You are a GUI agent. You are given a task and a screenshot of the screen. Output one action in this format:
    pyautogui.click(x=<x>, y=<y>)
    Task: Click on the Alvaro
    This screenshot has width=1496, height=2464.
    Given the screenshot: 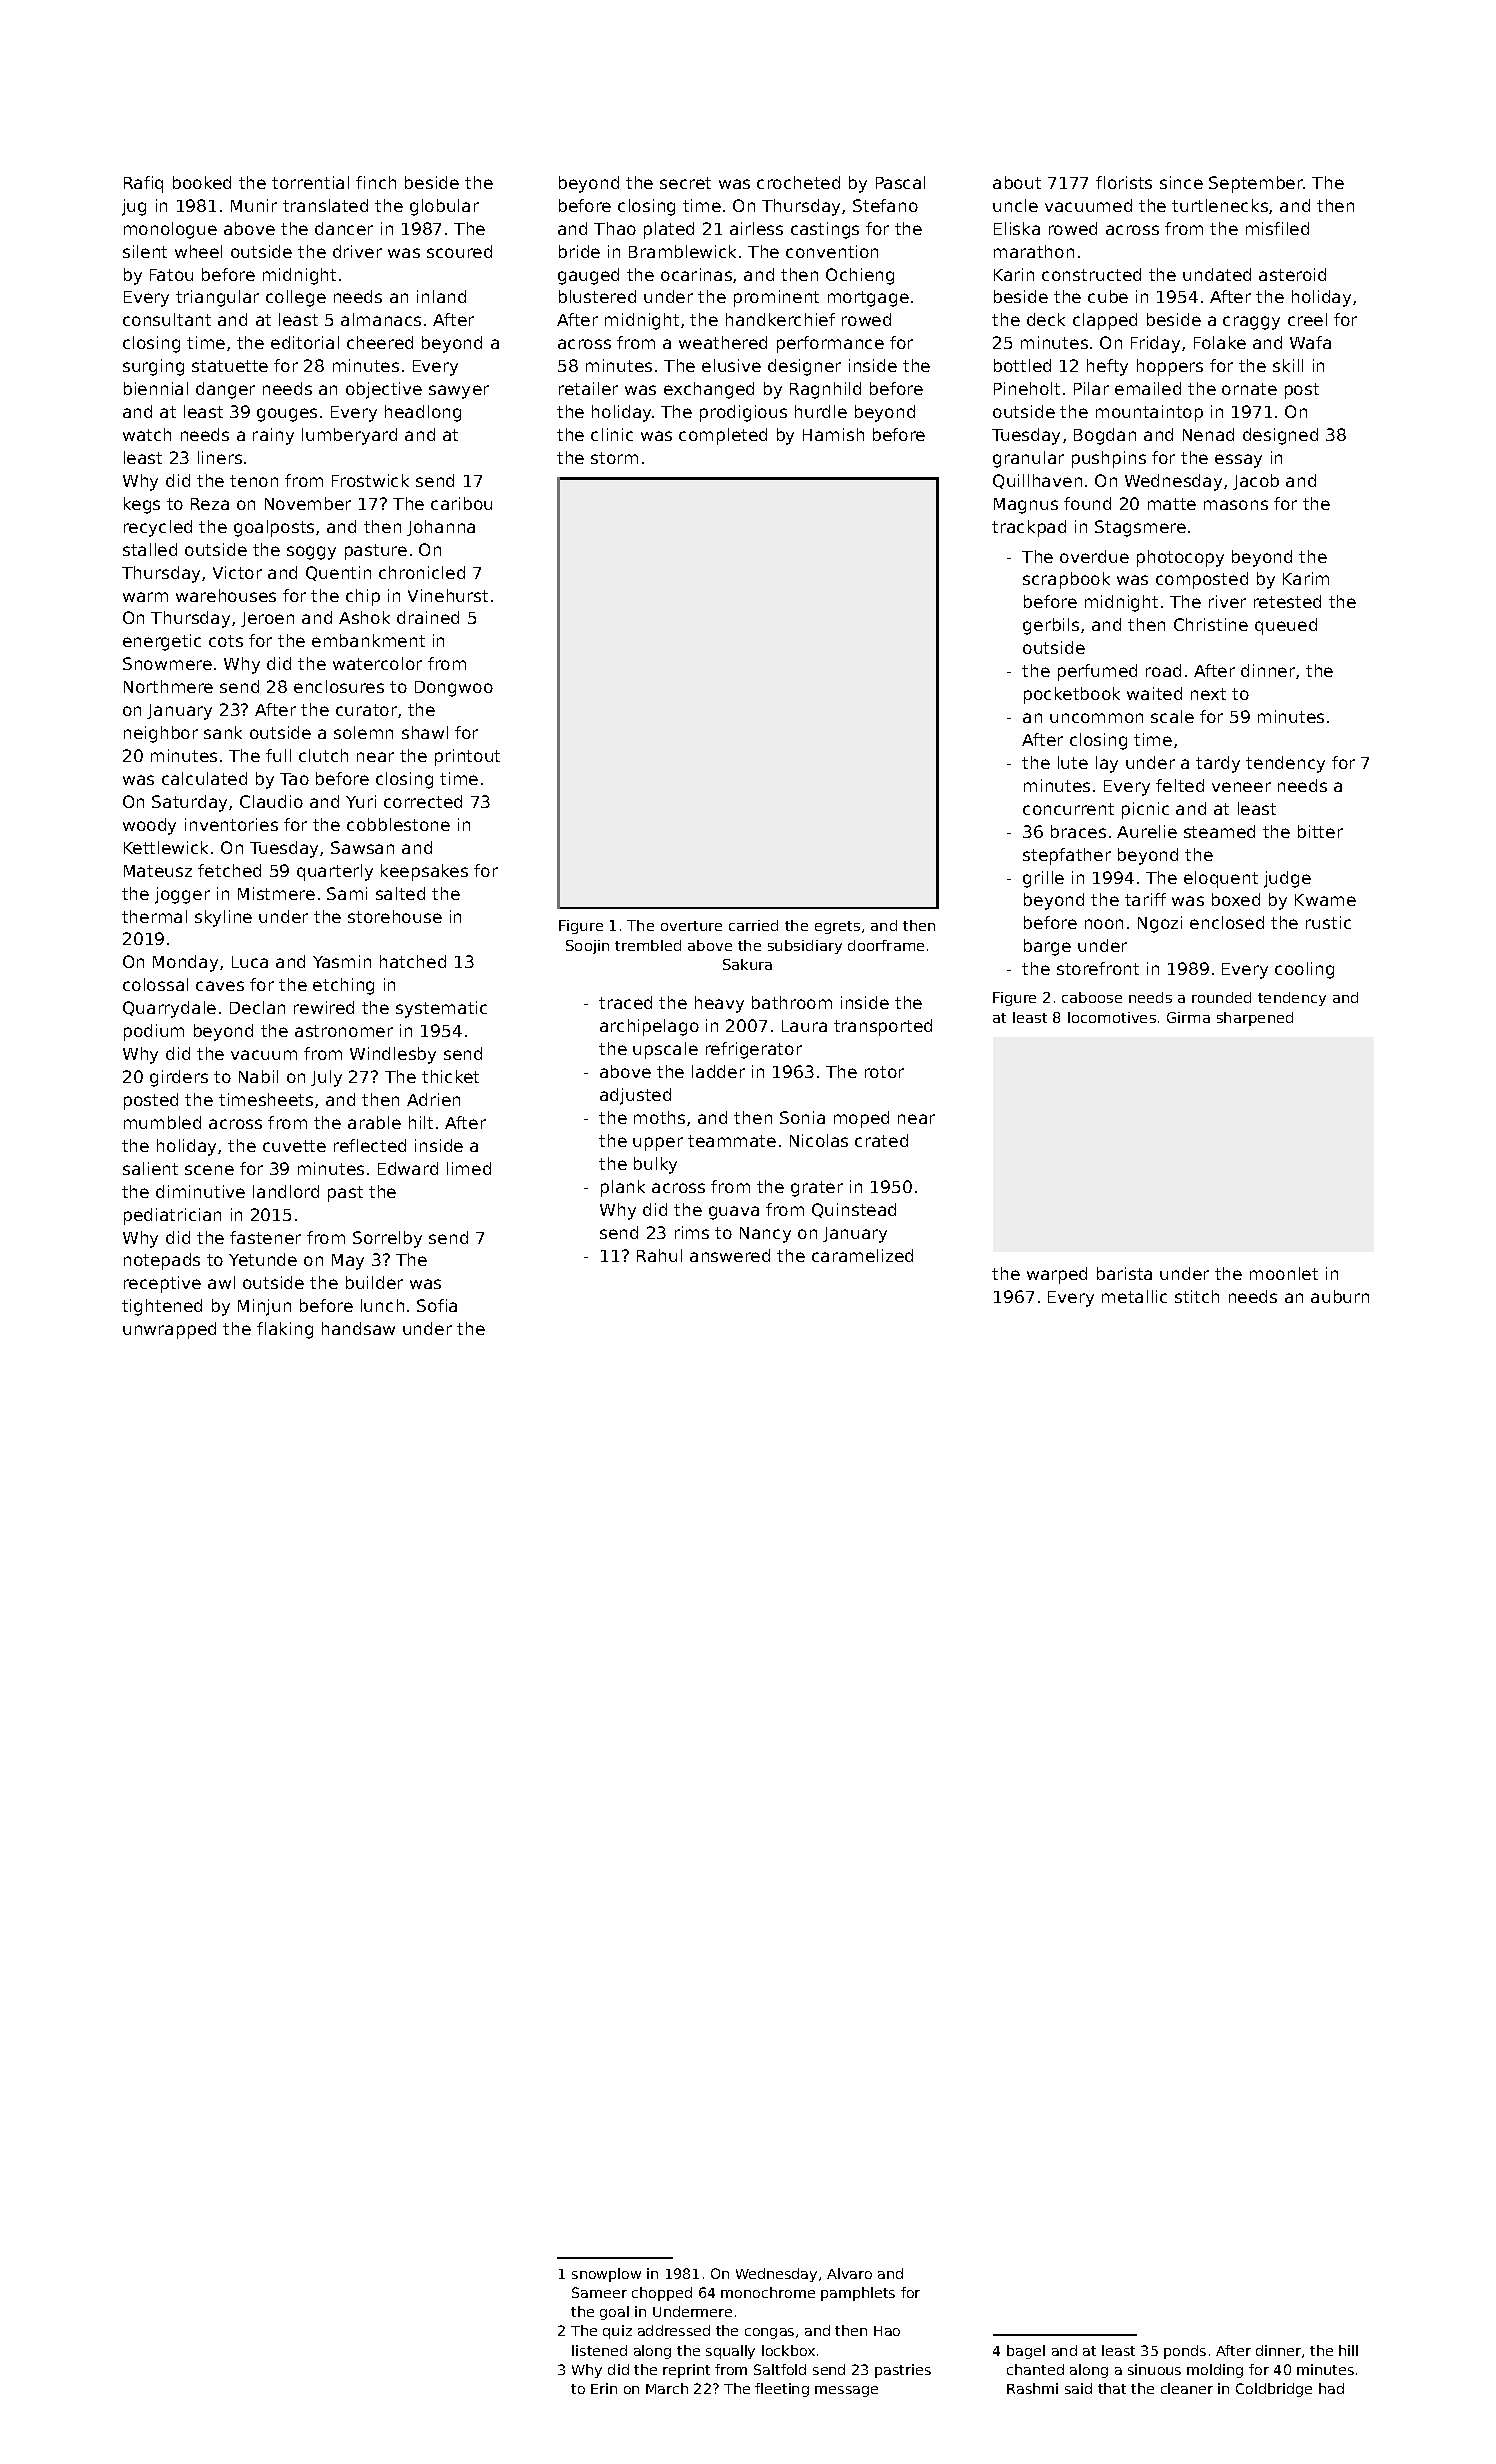 What is the action you would take?
    pyautogui.click(x=849, y=2273)
